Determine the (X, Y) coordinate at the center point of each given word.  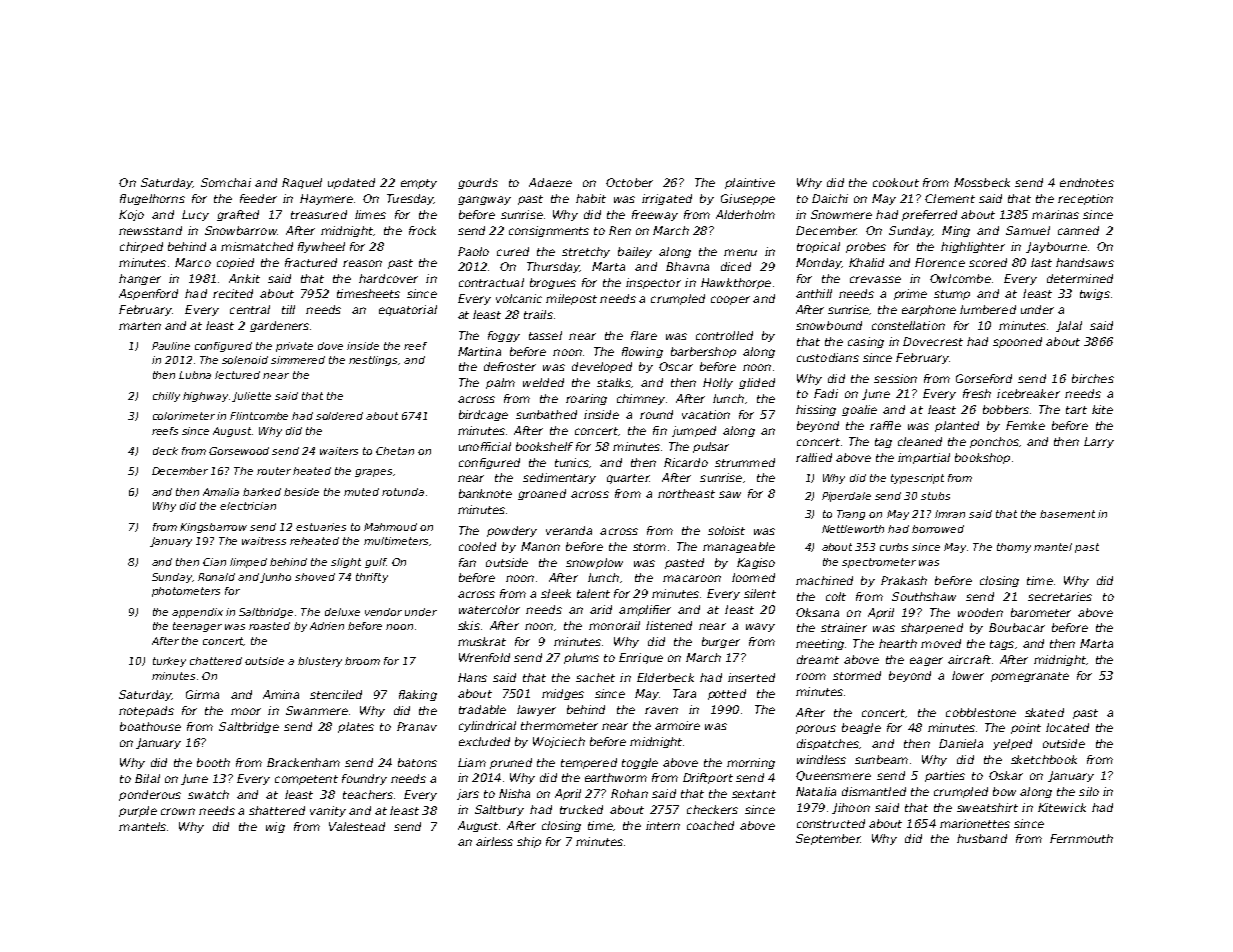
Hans (472, 677)
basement (1067, 514)
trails (538, 314)
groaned (542, 494)
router (274, 471)
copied (235, 263)
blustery (320, 662)
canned (1078, 230)
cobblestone (981, 712)
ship (529, 842)
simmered (298, 360)
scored (988, 262)
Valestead (357, 826)
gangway (484, 200)
